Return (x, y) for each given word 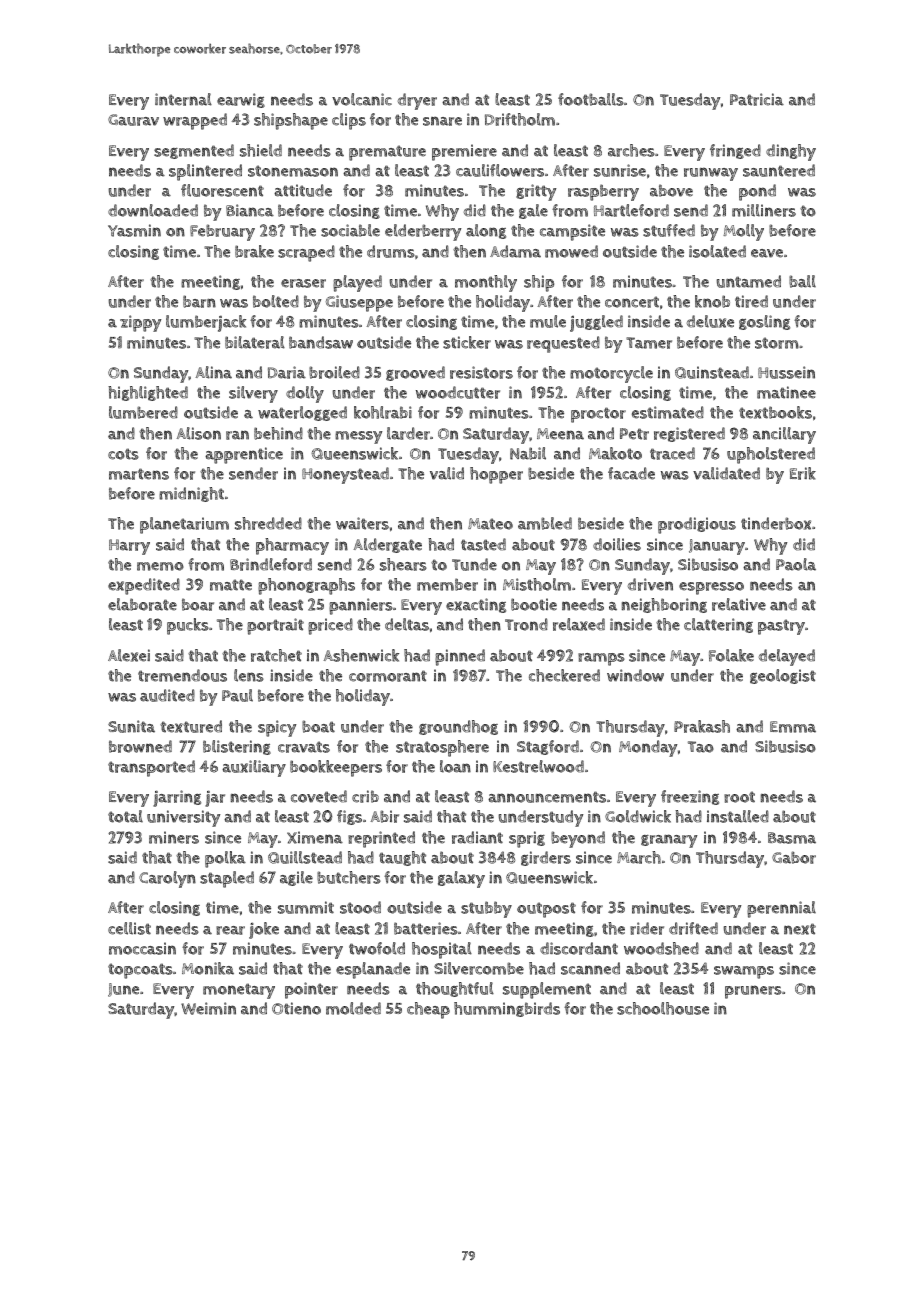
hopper (496, 475)
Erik (803, 473)
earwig (241, 100)
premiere (464, 152)
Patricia (757, 99)
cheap (428, 1010)
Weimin (208, 1008)
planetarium (184, 525)
